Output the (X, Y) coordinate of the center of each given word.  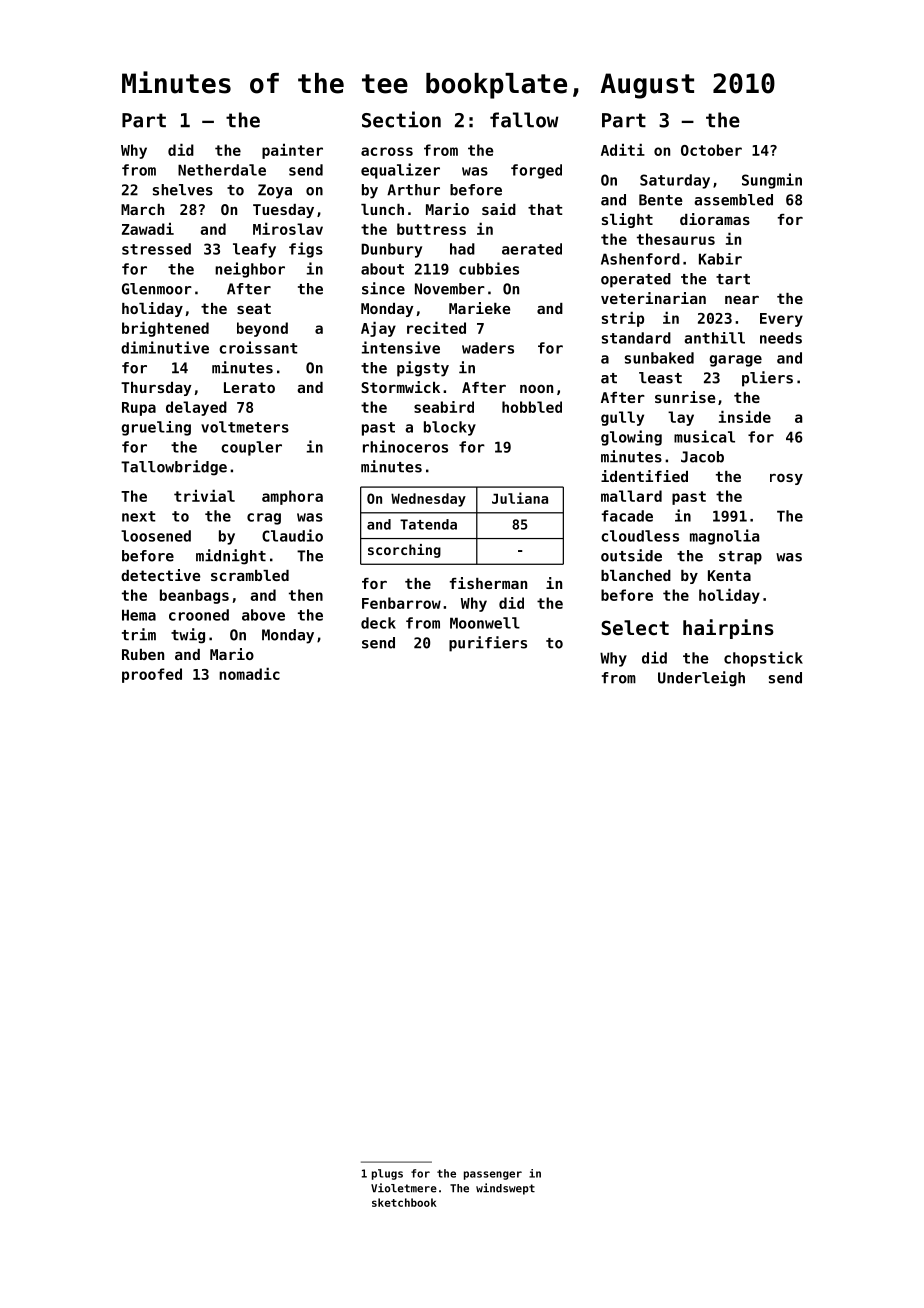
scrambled (250, 575)
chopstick (763, 659)
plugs (387, 1174)
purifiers (488, 644)
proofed (152, 675)
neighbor (250, 270)
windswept (505, 1189)
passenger (493, 1175)
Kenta (729, 575)
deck (378, 623)
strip (623, 319)
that (545, 209)
